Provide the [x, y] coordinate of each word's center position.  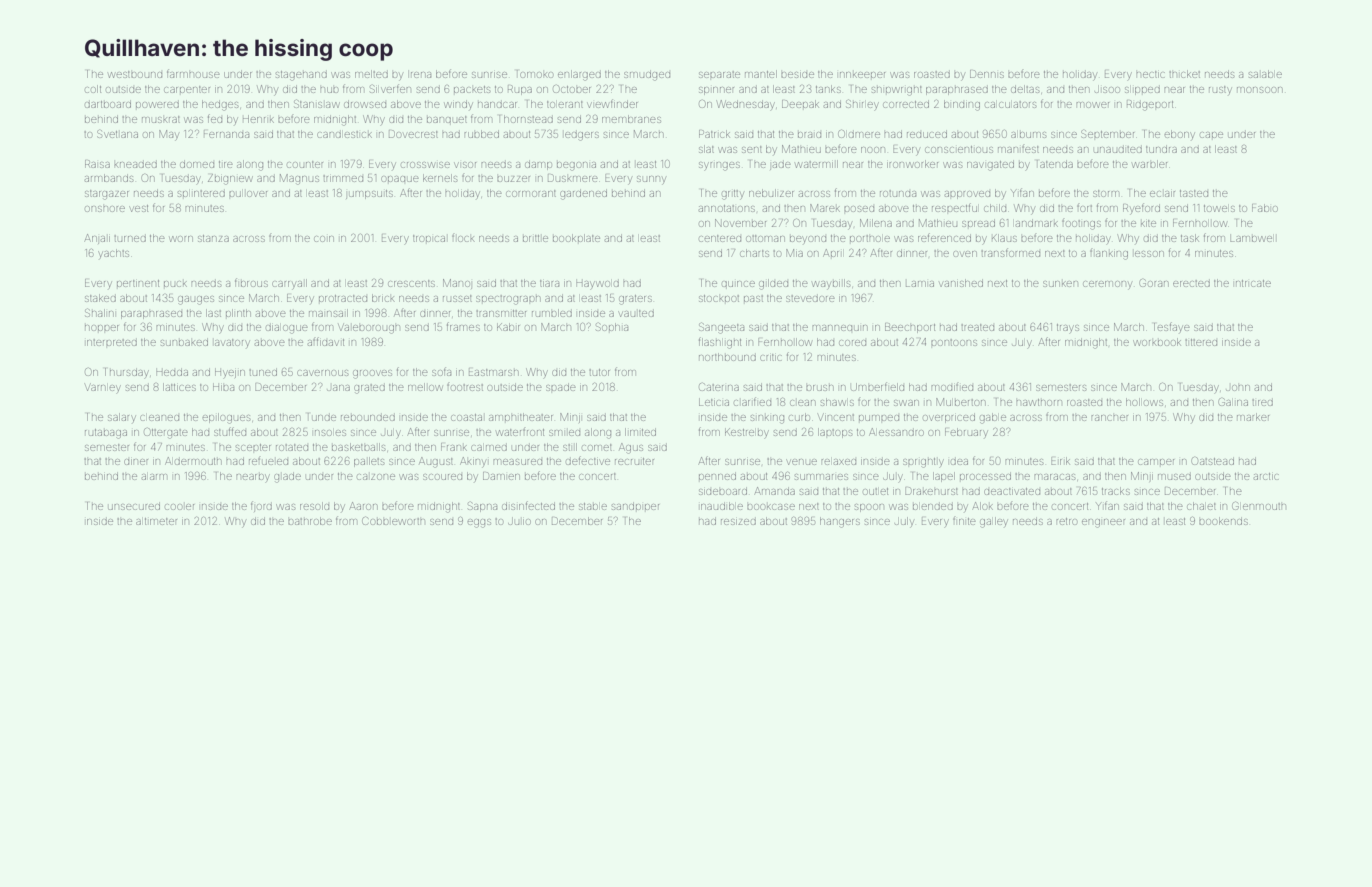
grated [369, 389]
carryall [289, 284]
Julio [519, 522]
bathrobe [310, 521]
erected [1191, 283]
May [169, 135]
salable [1265, 74]
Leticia [714, 402]
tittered [1201, 342]
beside [797, 75]
